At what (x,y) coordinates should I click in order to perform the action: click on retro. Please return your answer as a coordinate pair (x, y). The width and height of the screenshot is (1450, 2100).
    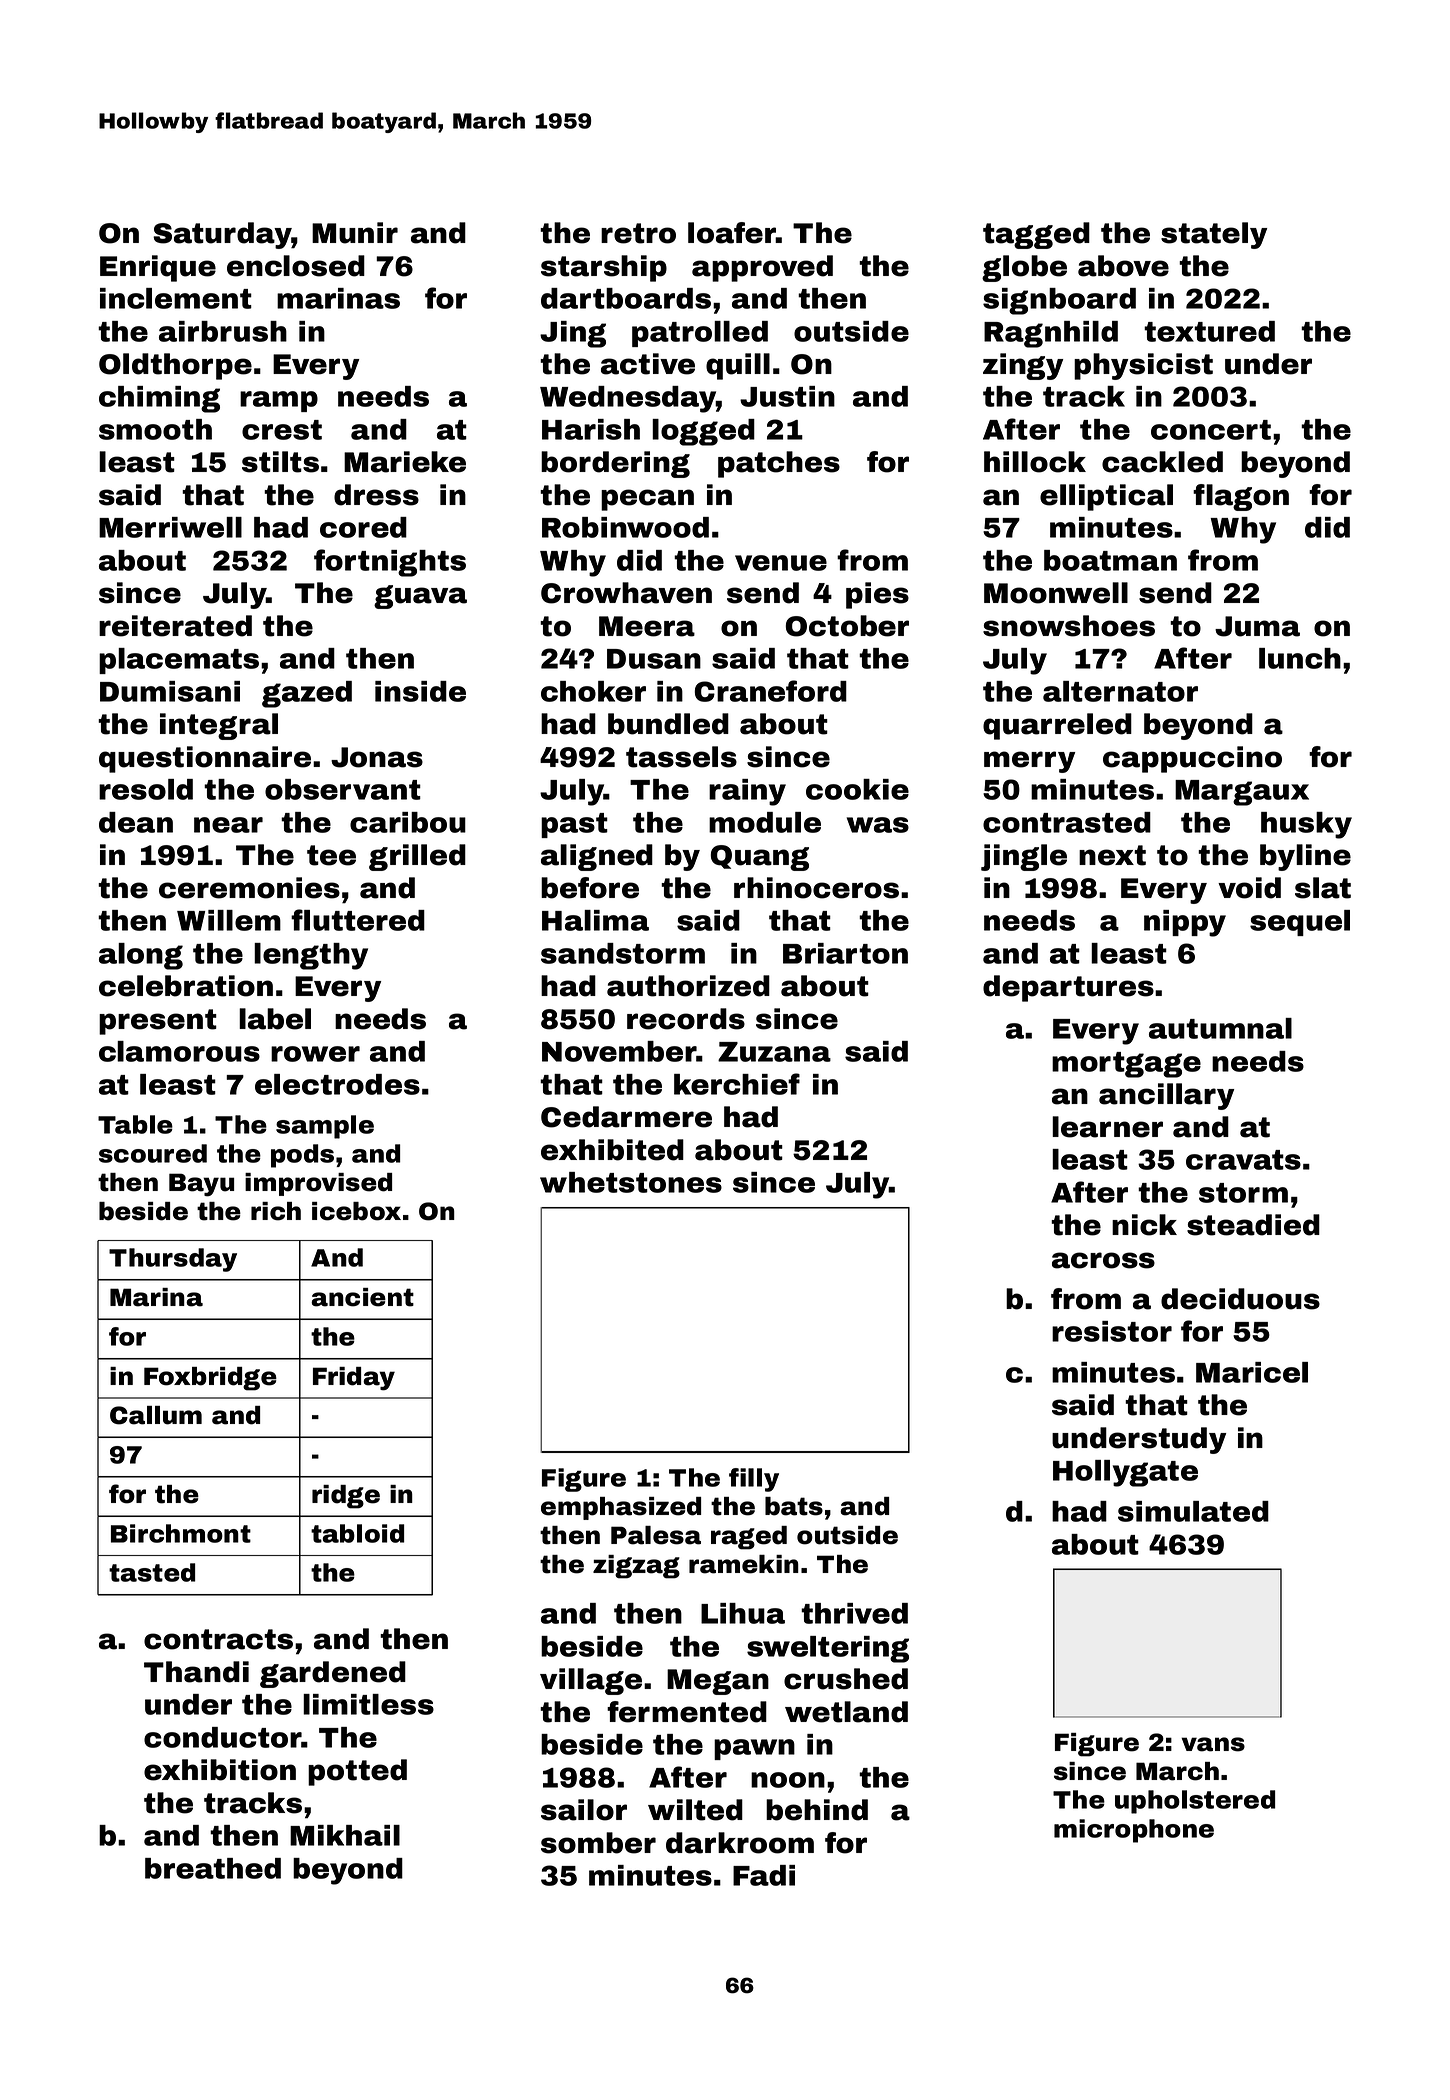
    Looking at the image, I should click on (638, 233).
